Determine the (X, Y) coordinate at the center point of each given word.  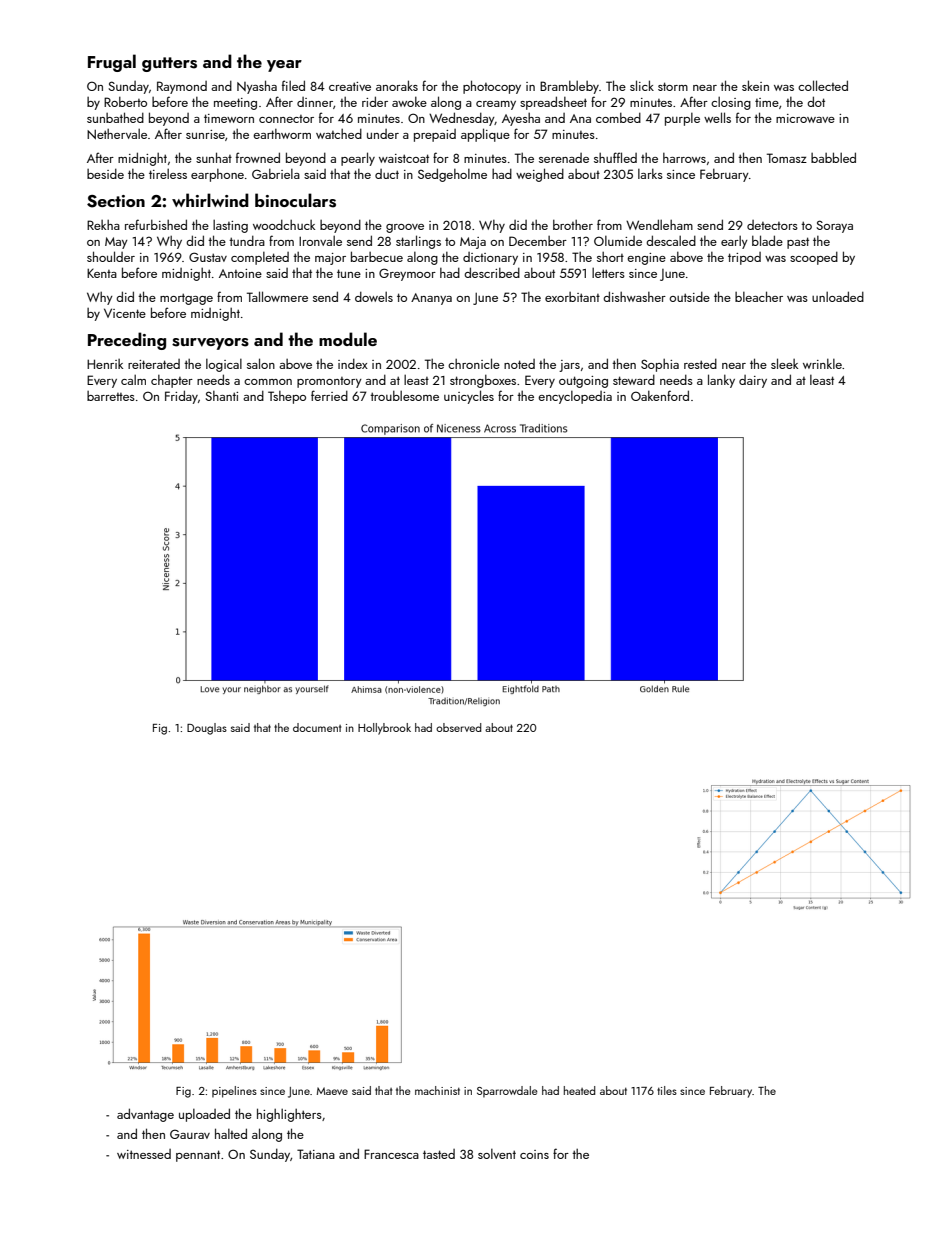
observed (458, 727)
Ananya (431, 299)
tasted (439, 1154)
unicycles (469, 397)
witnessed (144, 1154)
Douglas (207, 729)
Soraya (834, 226)
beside (105, 174)
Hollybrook (384, 729)
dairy (753, 381)
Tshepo (287, 397)
